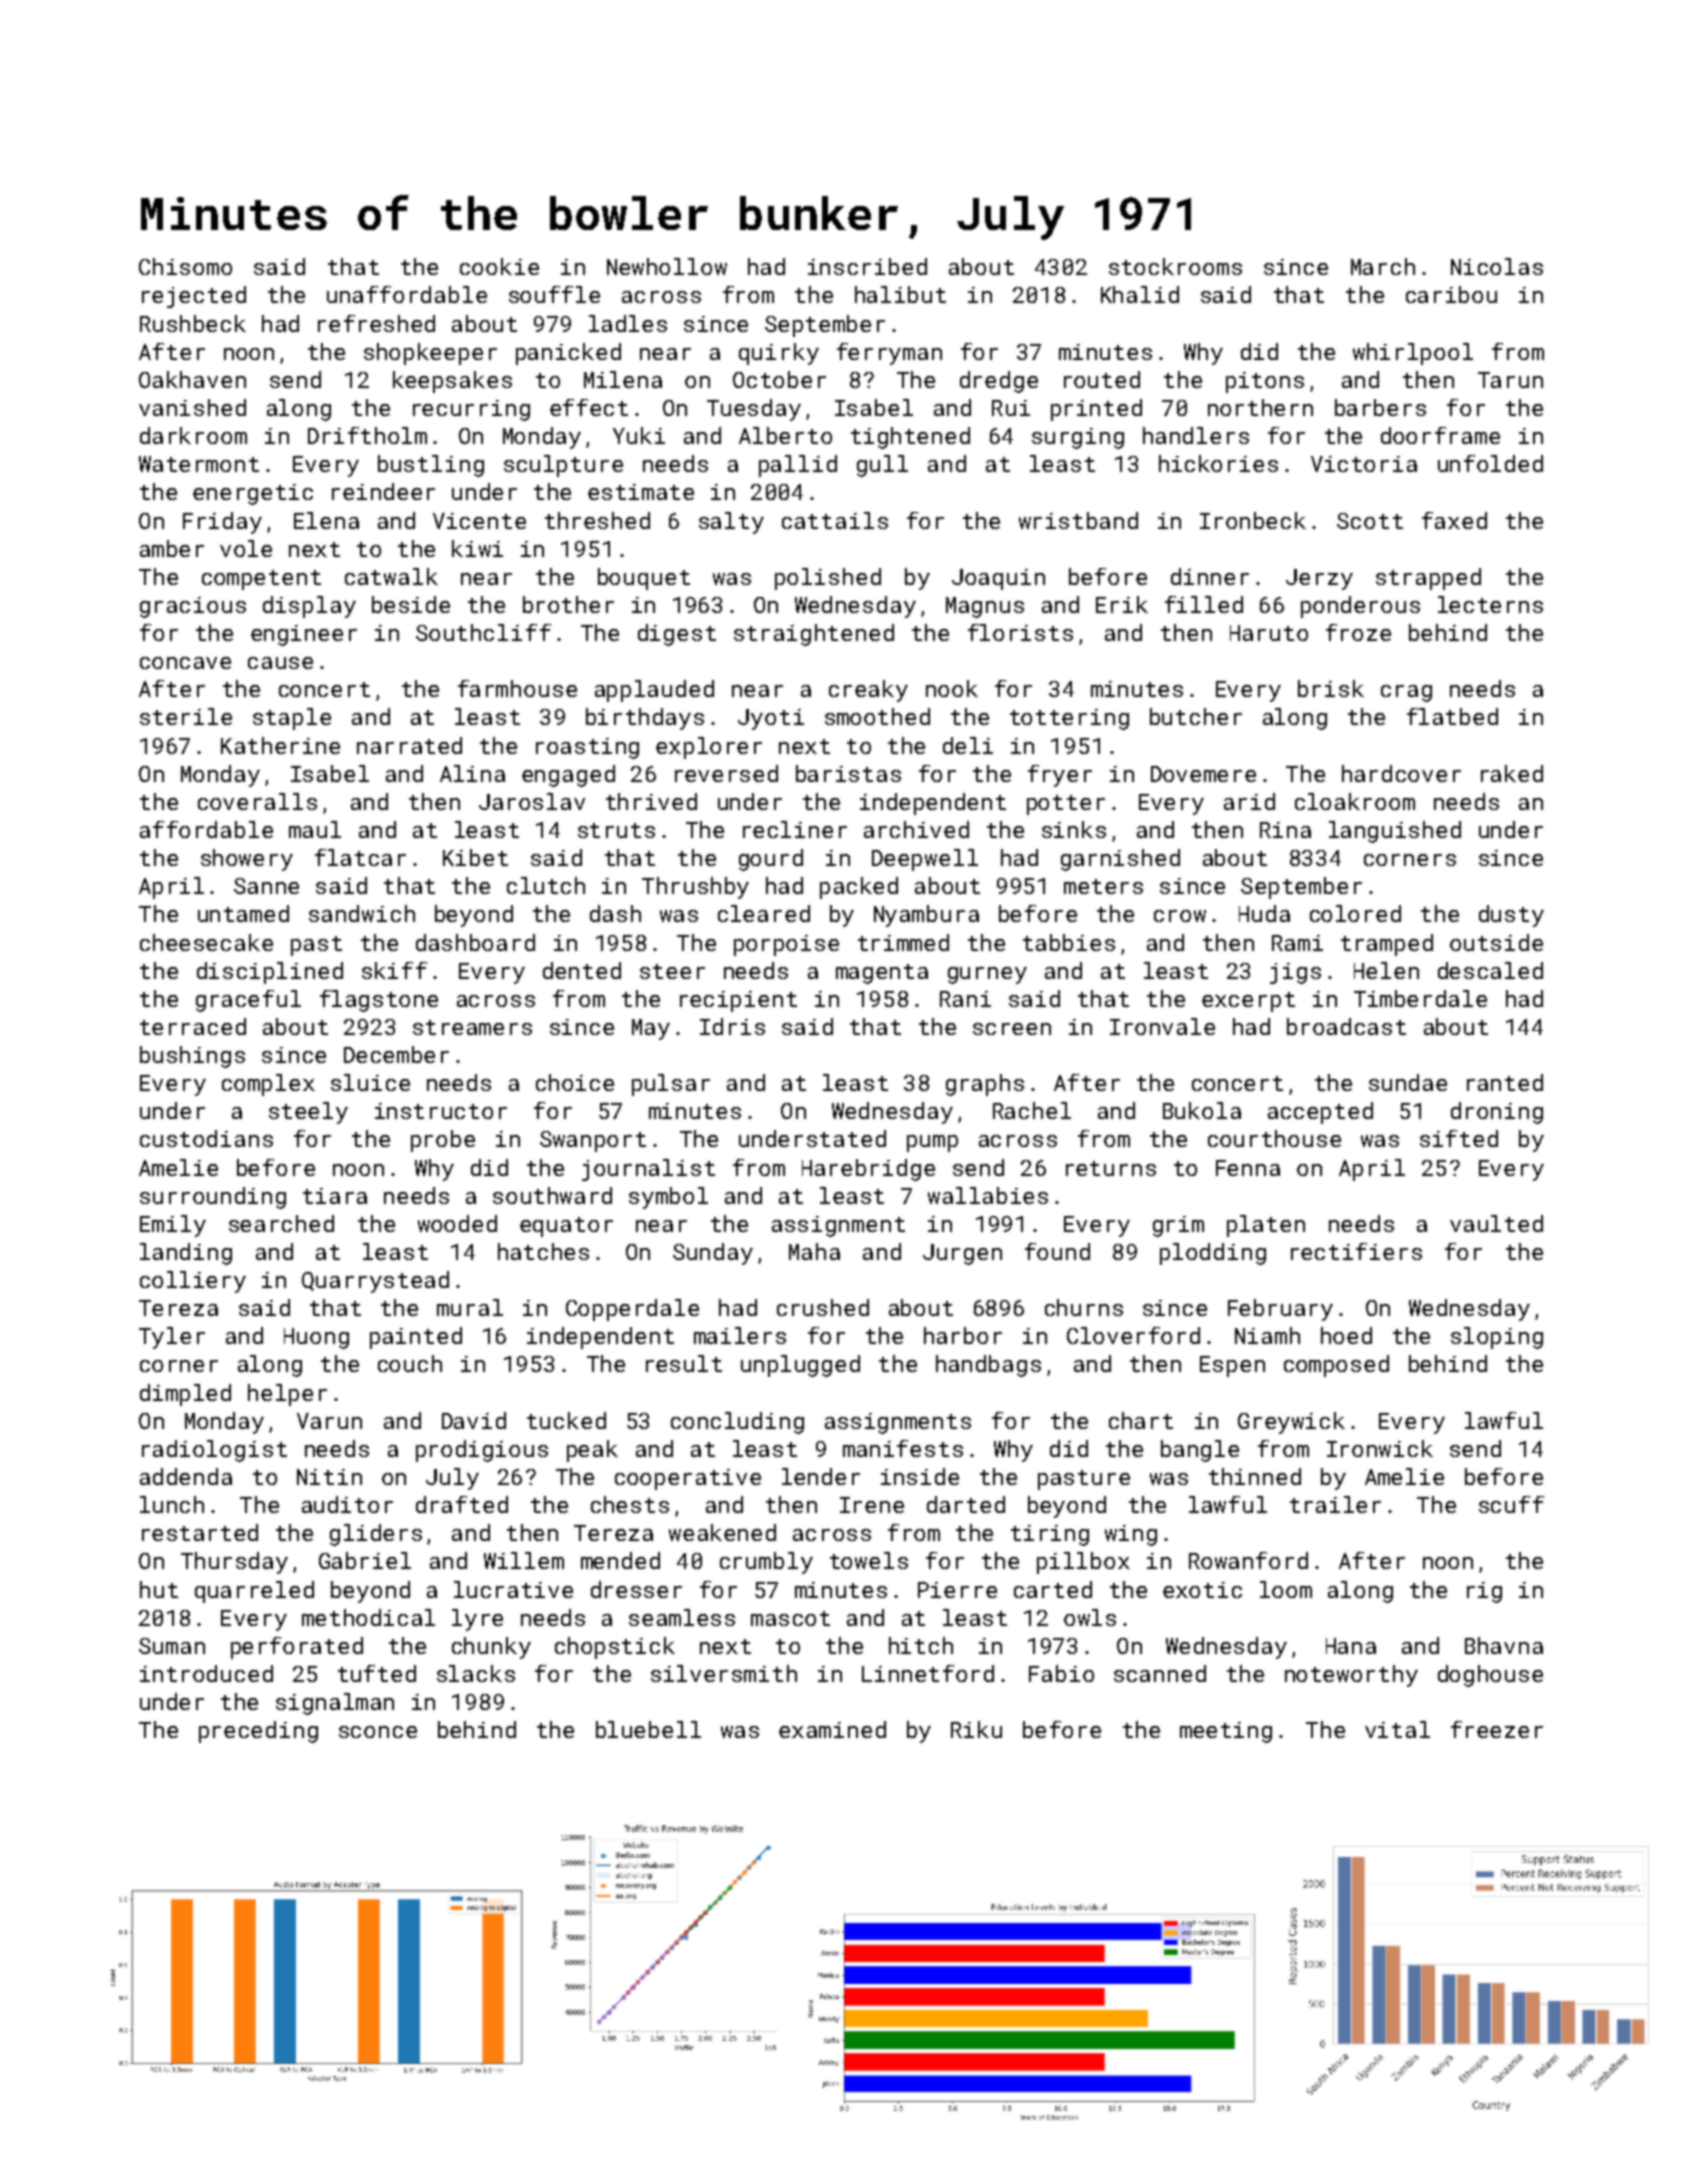 Image resolution: width=1683 pixels, height=2178 pixels. What do you see at coordinates (999, 382) in the screenshot?
I see `dredge` at bounding box center [999, 382].
